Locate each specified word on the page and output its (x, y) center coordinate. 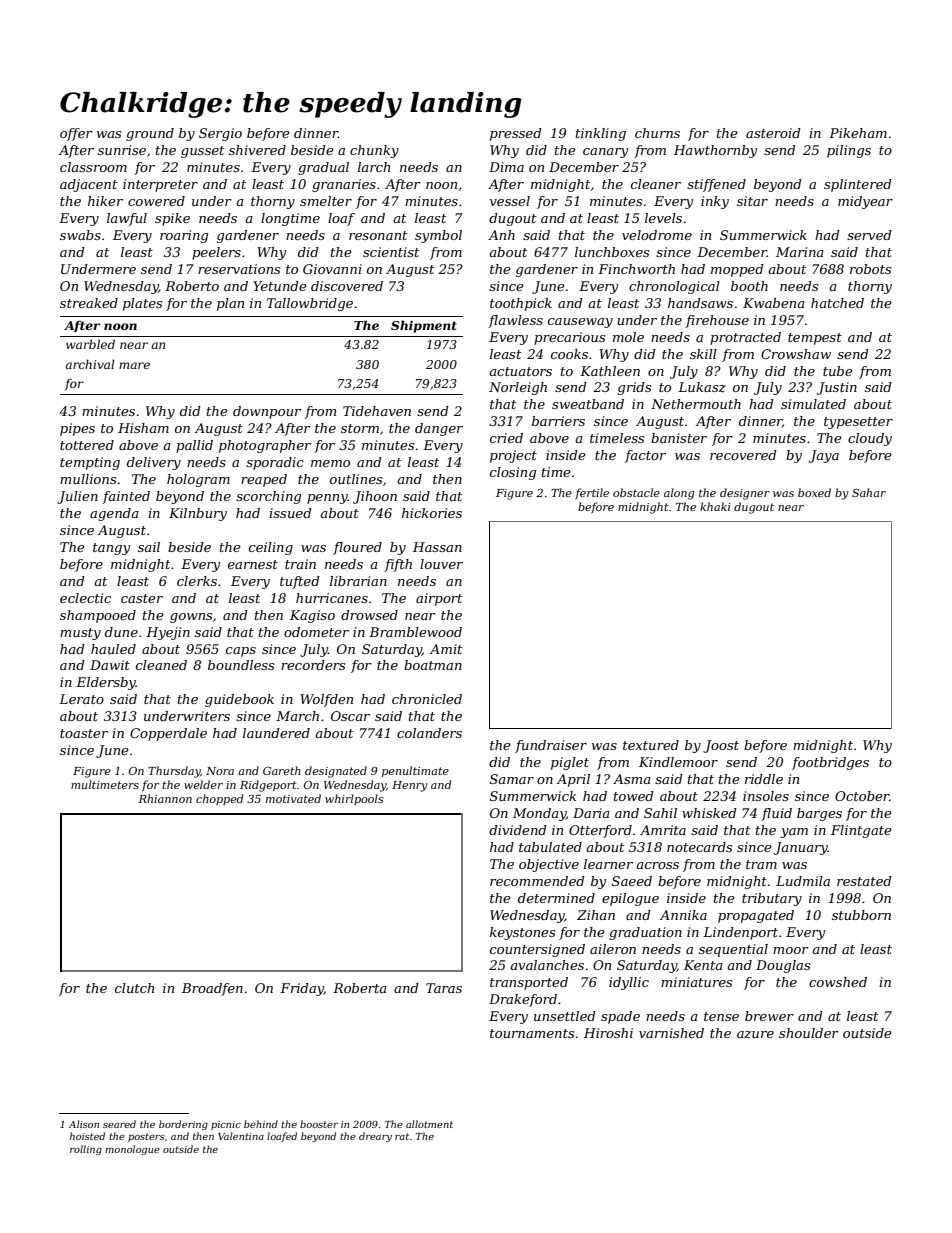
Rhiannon (165, 798)
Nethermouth (696, 404)
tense (721, 1016)
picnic (226, 1125)
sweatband (588, 404)
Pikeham (858, 133)
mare (134, 365)
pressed (516, 134)
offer (76, 134)
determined (556, 898)
